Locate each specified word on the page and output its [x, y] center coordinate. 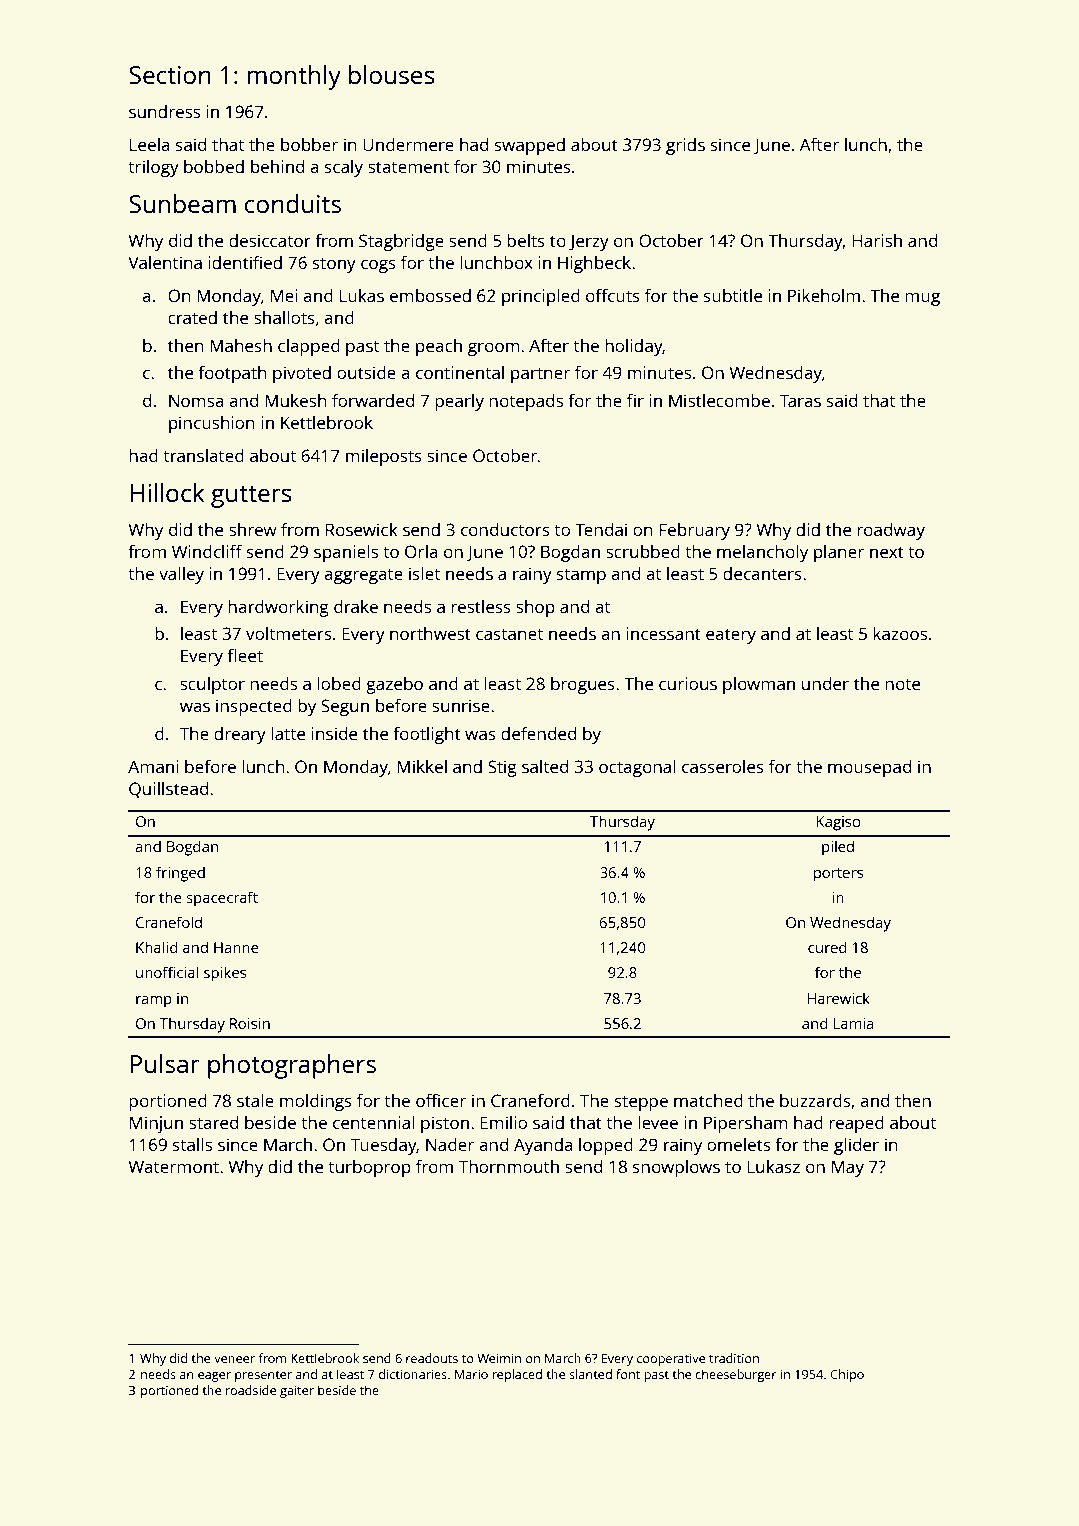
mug [922, 299]
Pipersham [746, 1124]
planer [839, 553]
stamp [581, 576]
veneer [234, 1359]
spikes [225, 974]
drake [356, 606]
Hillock [167, 492]
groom [494, 349]
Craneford [530, 1100]
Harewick [838, 998]
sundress [164, 111]
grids [685, 146]
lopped [606, 1146]
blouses [392, 74]
